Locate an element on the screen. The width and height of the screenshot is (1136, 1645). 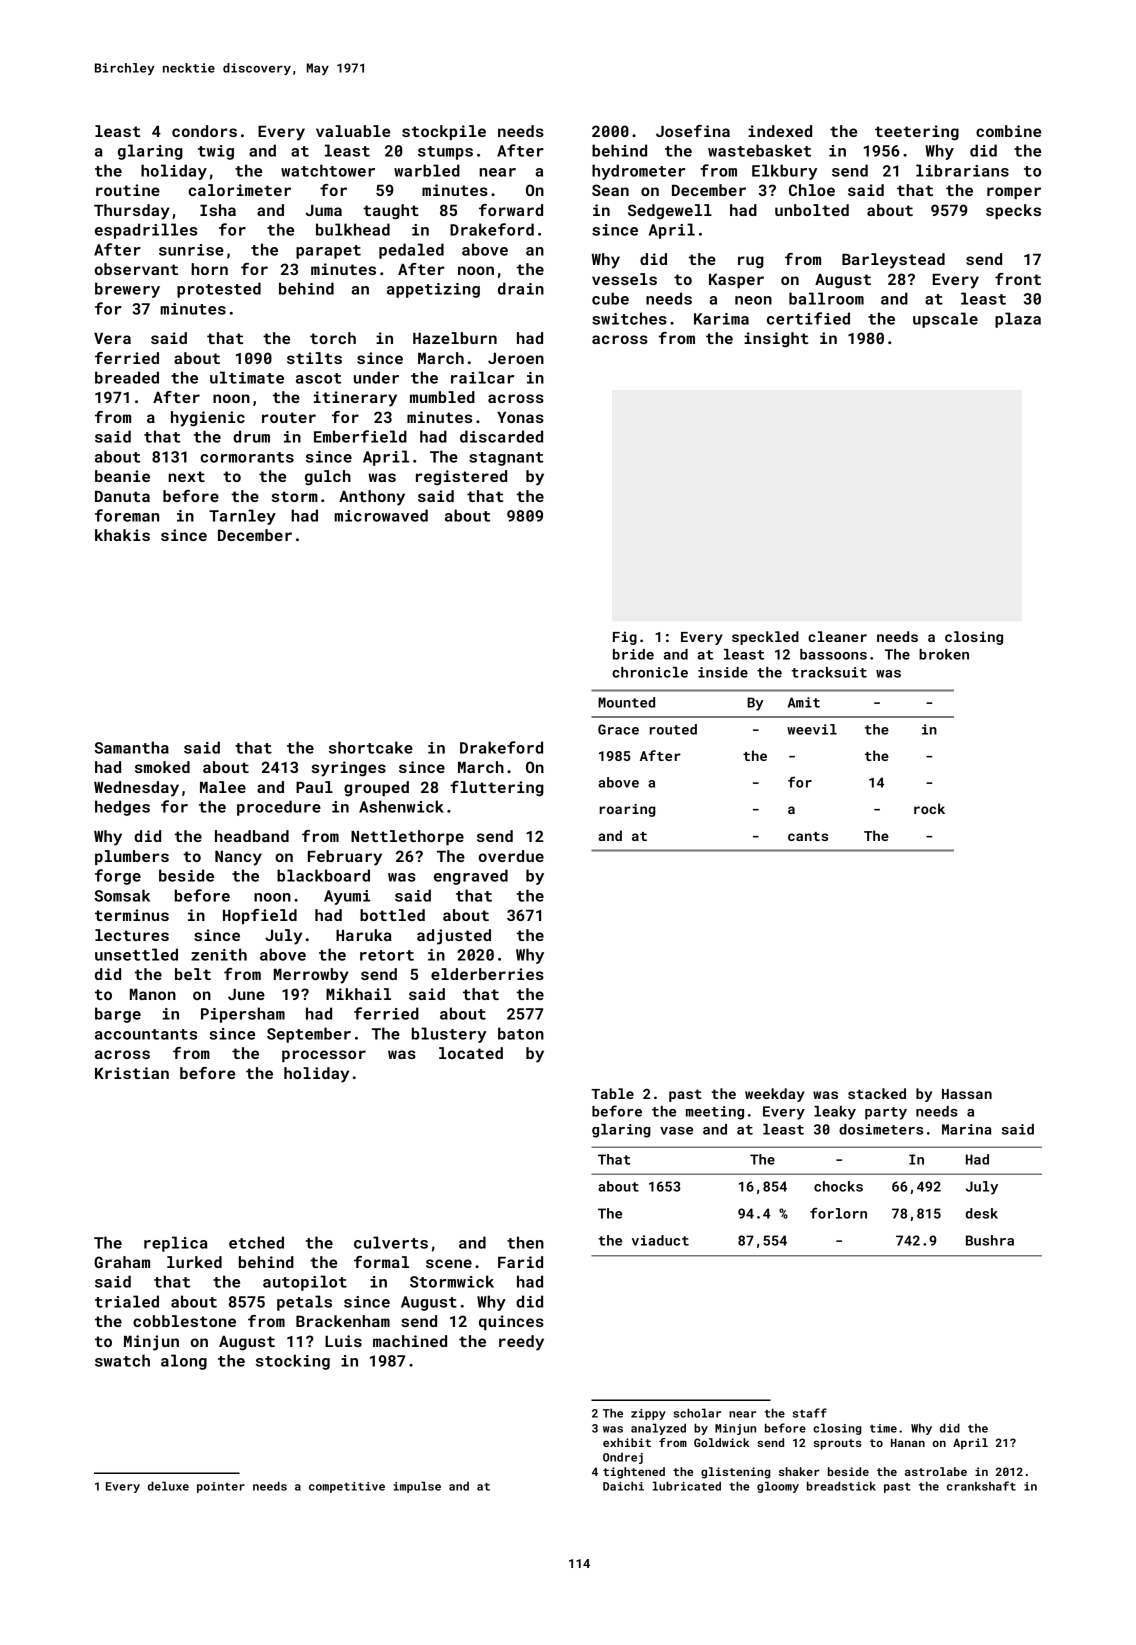
indexed is located at coordinates (780, 131).
